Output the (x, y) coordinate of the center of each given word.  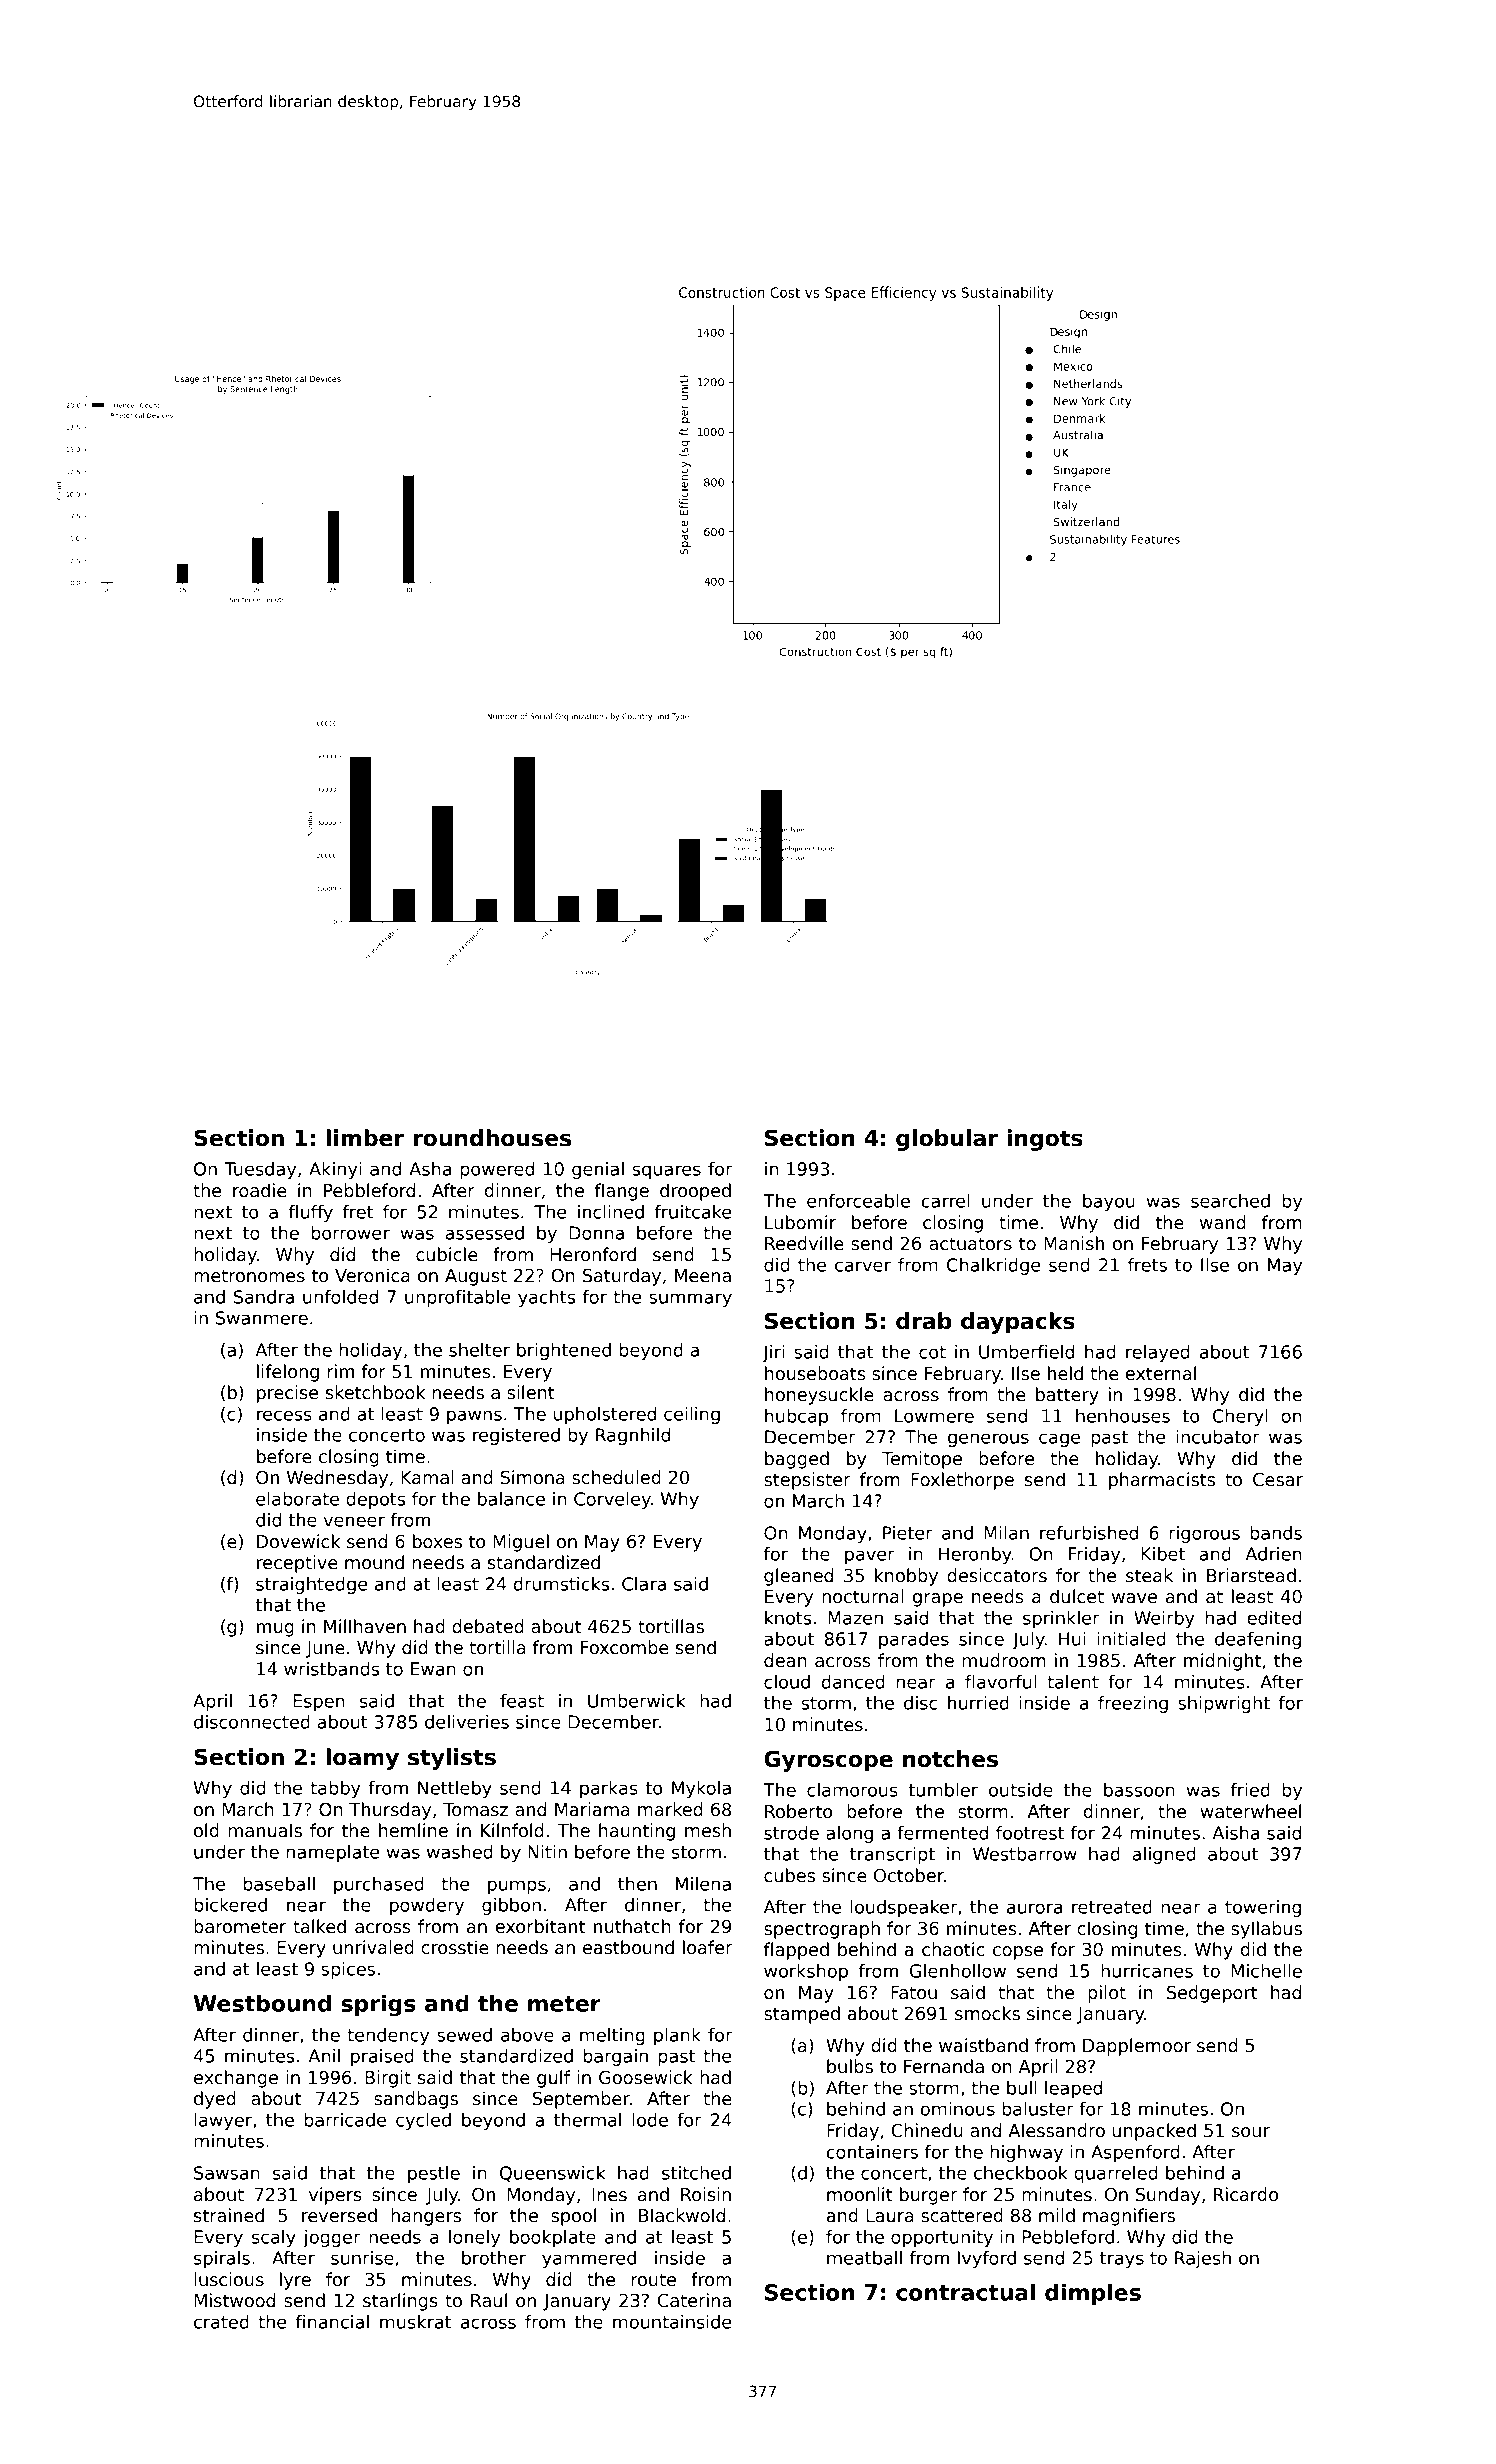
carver (863, 1266)
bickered (230, 1905)
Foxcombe (625, 1647)
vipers (335, 2196)
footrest (1030, 1833)
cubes (789, 1875)
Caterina (694, 2300)
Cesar (1278, 1479)
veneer (354, 1521)
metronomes (249, 1276)
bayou (1109, 1202)
